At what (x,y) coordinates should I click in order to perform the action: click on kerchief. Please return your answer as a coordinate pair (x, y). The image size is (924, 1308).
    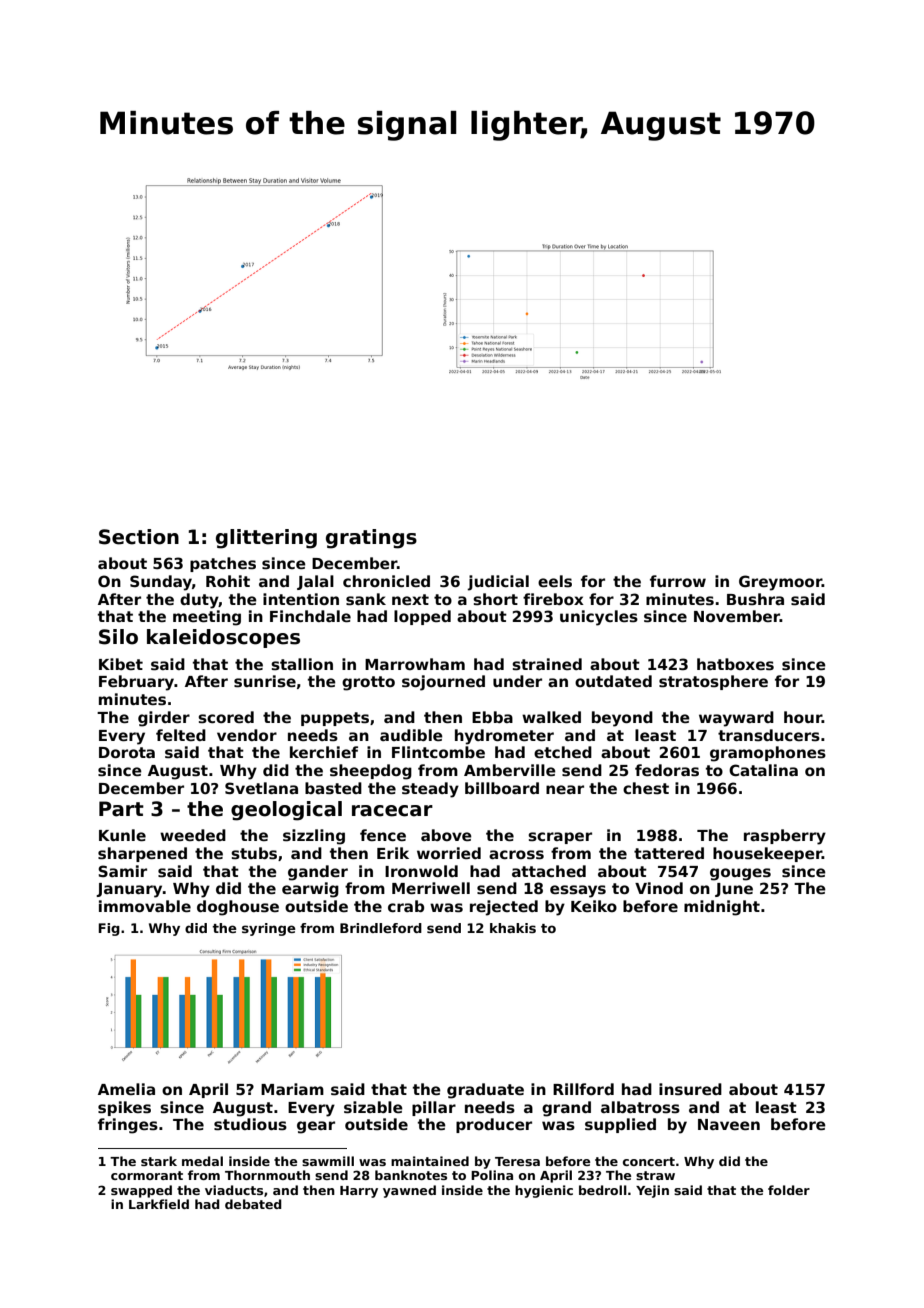
    Looking at the image, I should click on (324, 752).
